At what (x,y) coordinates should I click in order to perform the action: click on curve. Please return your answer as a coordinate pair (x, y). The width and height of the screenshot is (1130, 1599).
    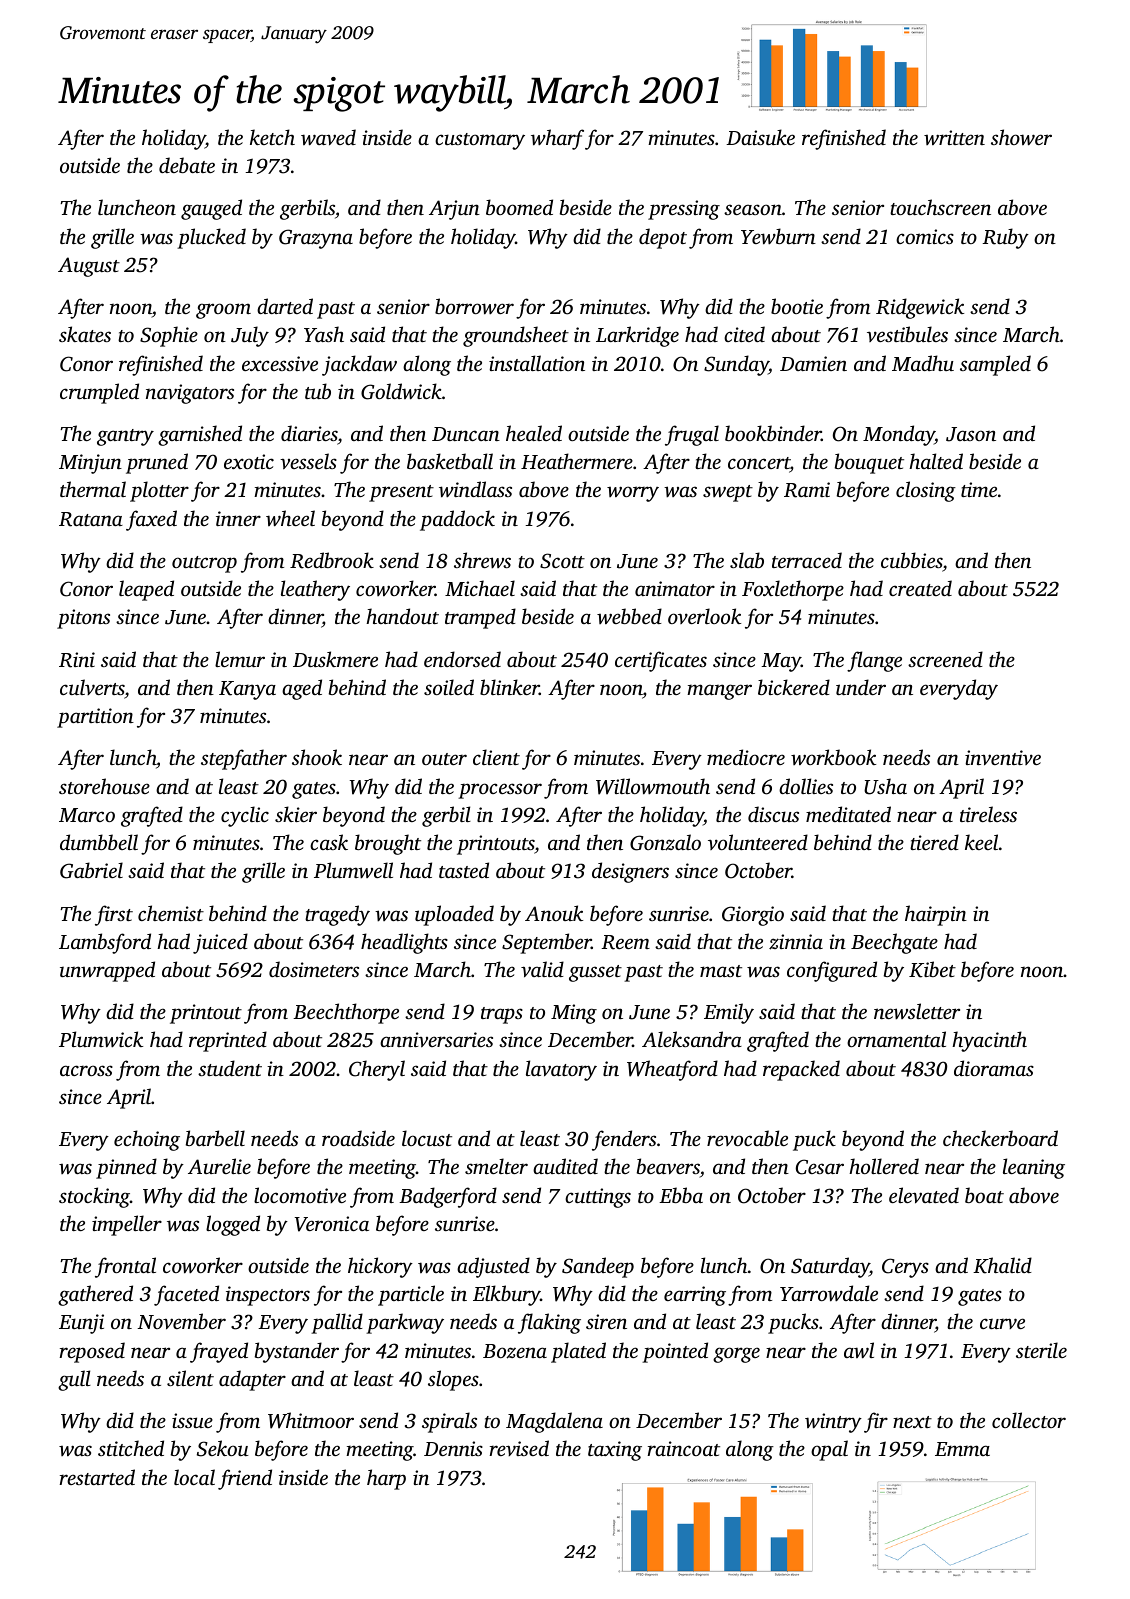
    Looking at the image, I should click on (1002, 1323).
